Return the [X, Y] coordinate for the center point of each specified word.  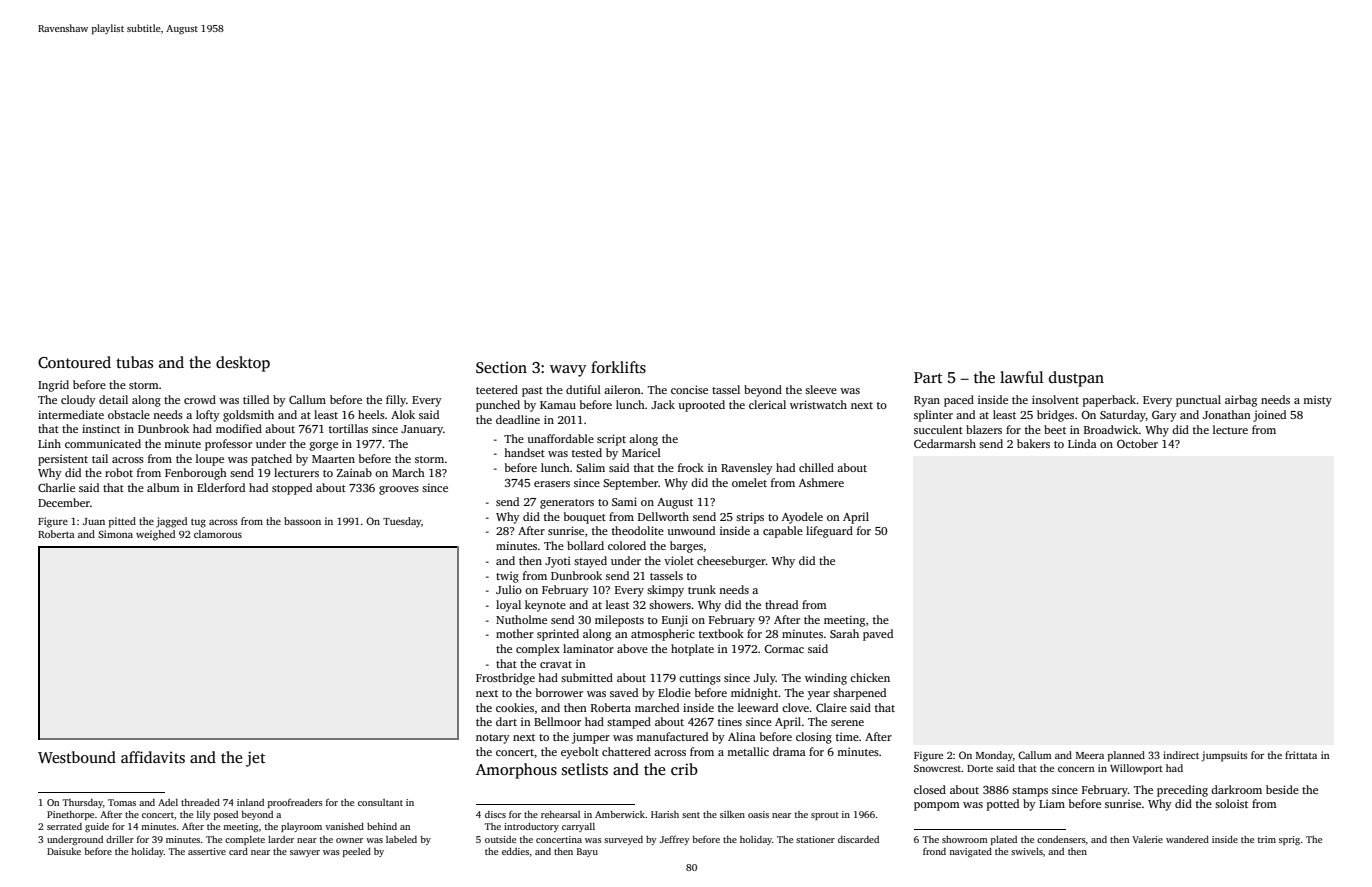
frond [934, 851]
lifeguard [829, 532]
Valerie [1147, 839]
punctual [1198, 401]
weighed [155, 535]
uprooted [702, 406]
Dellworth [663, 516]
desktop [243, 364]
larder [281, 839]
